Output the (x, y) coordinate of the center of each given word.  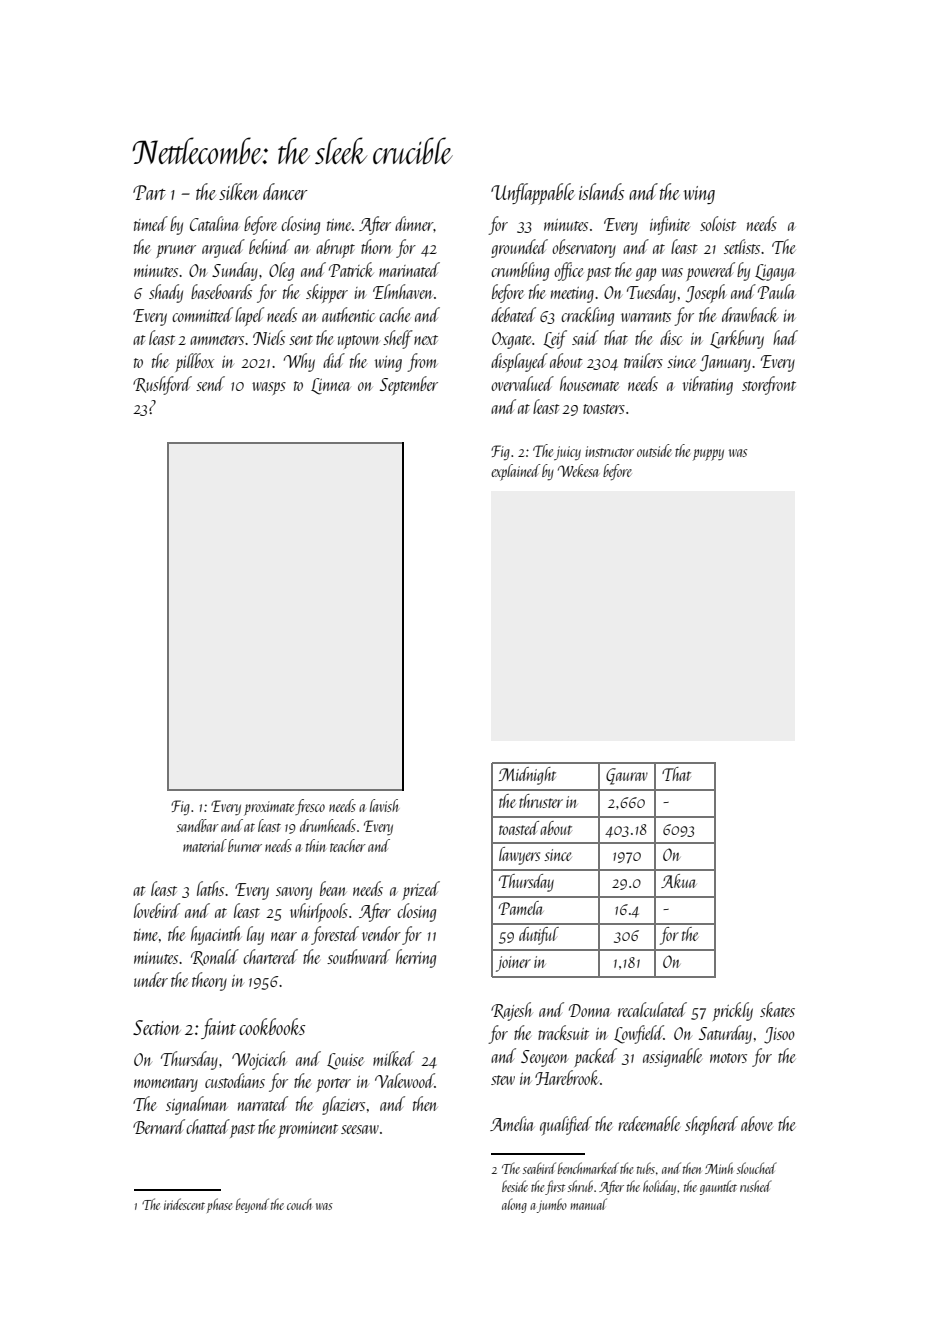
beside (515, 1186)
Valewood (405, 1080)
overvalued (522, 383)
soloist (718, 223)
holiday (659, 1187)
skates (777, 1009)
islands (601, 191)
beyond (252, 1205)
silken (238, 191)
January (725, 363)
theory (209, 981)
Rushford (162, 385)
